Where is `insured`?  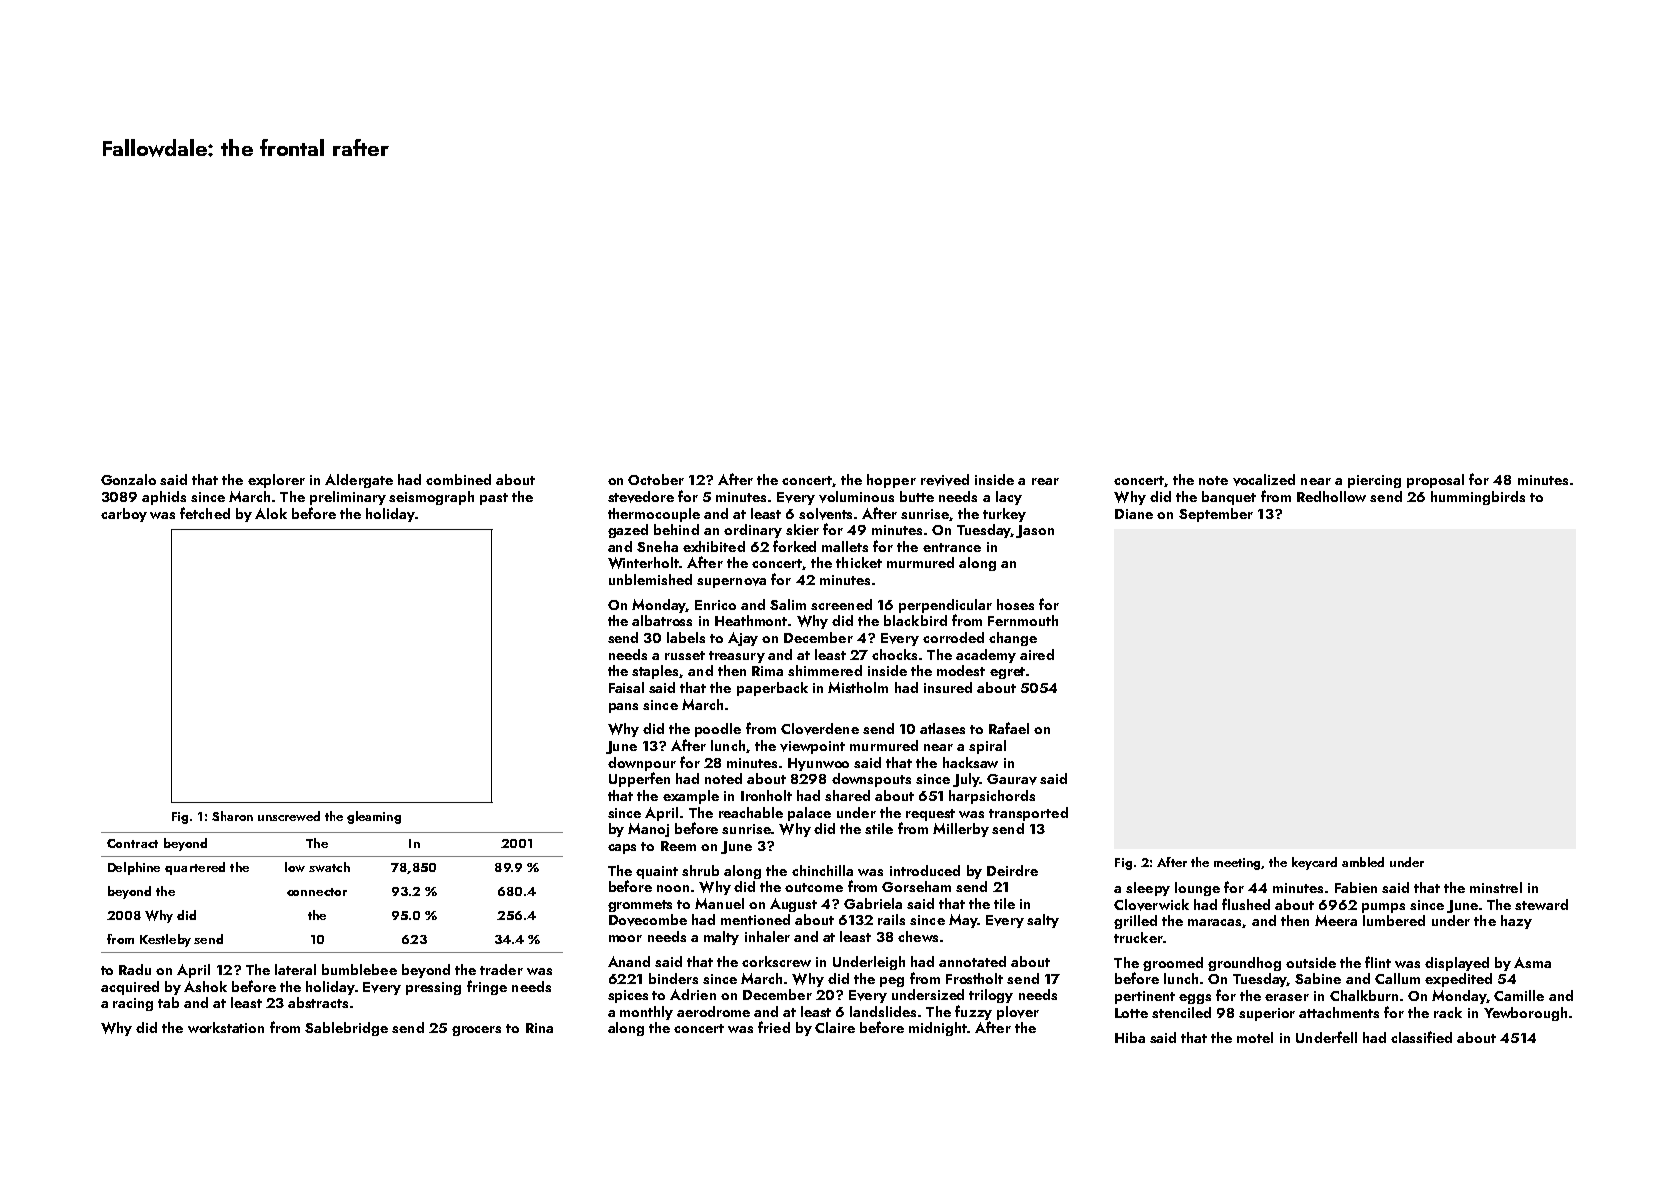
insured is located at coordinates (948, 687).
